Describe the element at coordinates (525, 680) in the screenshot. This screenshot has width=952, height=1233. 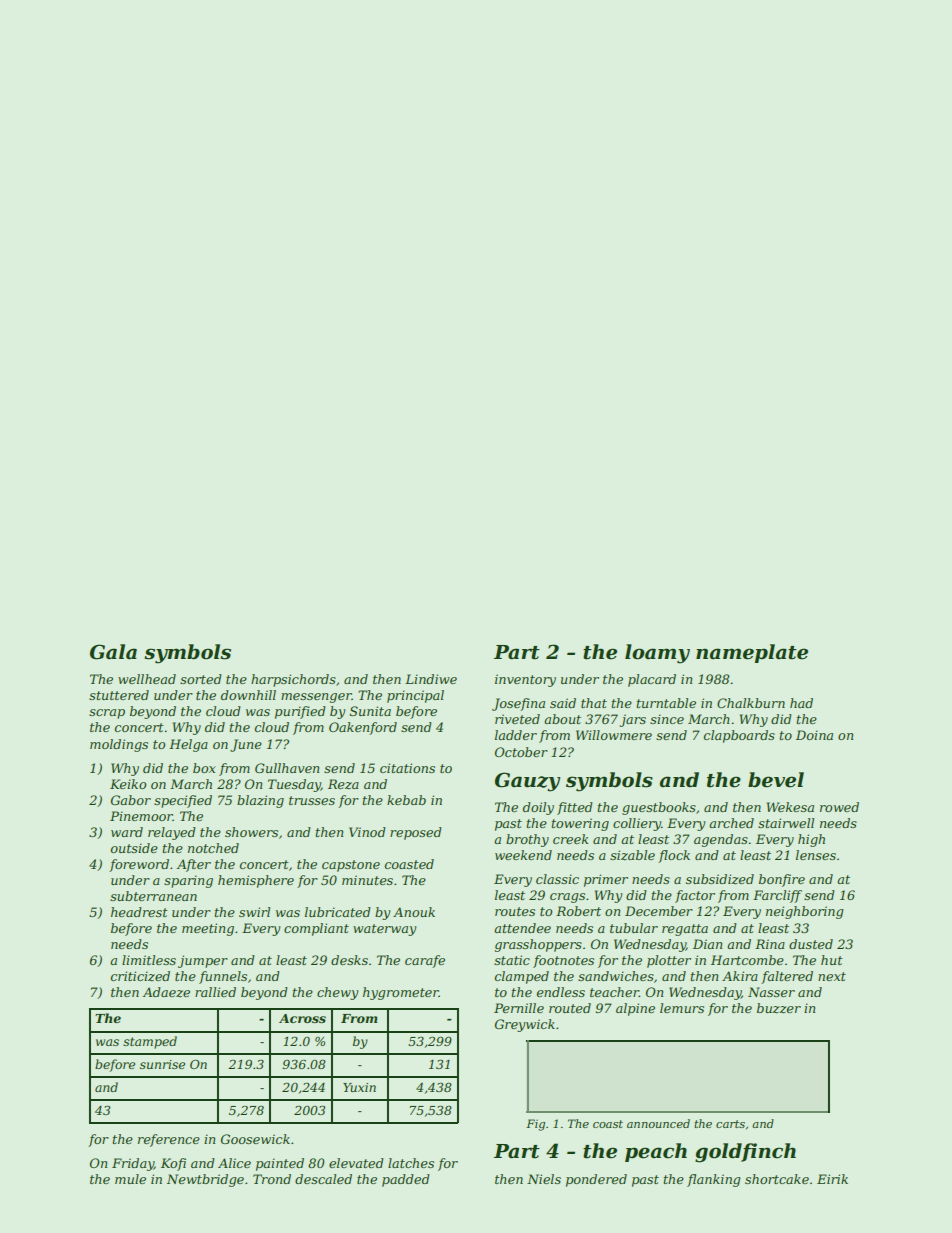
I see `inventory` at that location.
